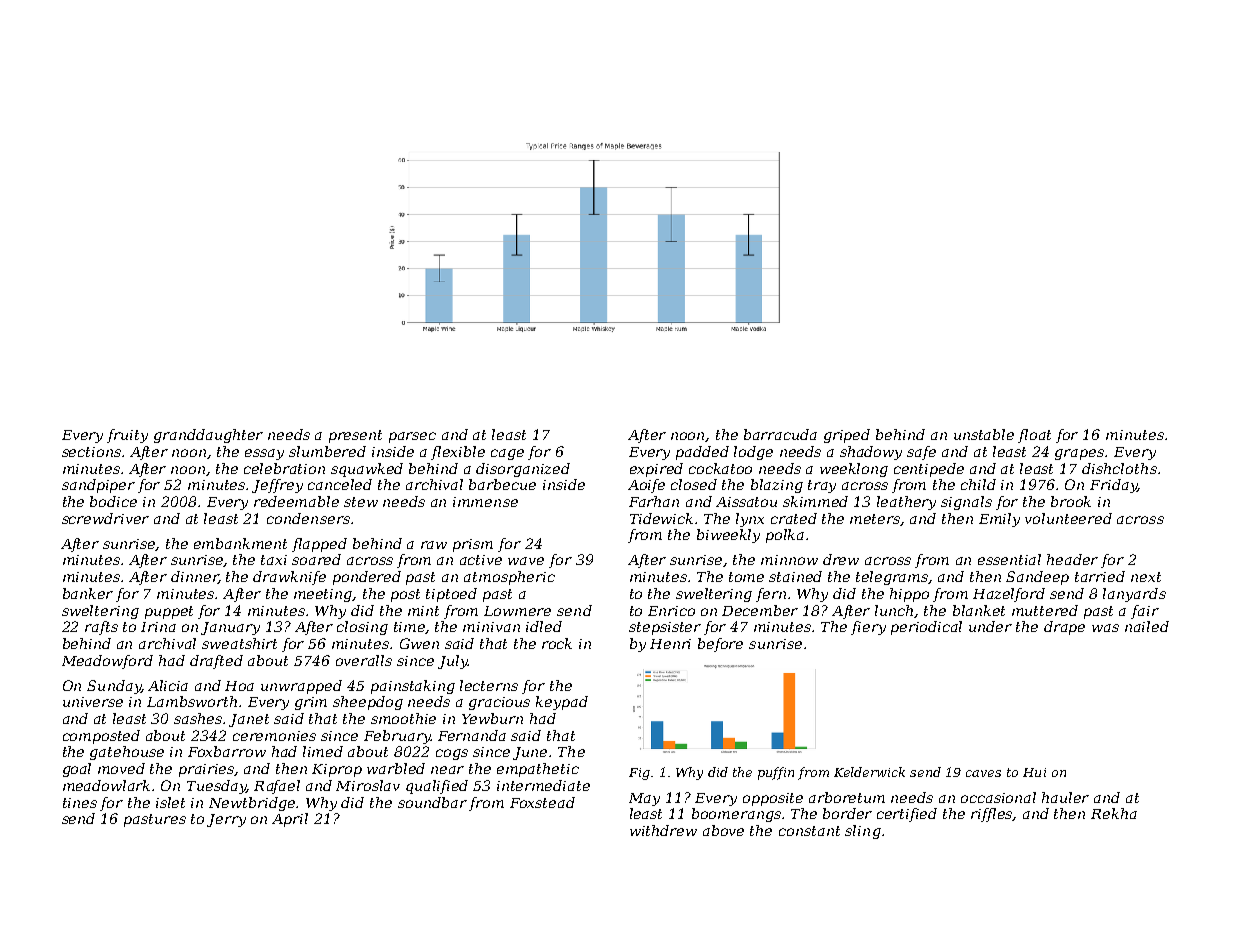  What do you see at coordinates (327, 451) in the document?
I see `slumbered` at bounding box center [327, 451].
